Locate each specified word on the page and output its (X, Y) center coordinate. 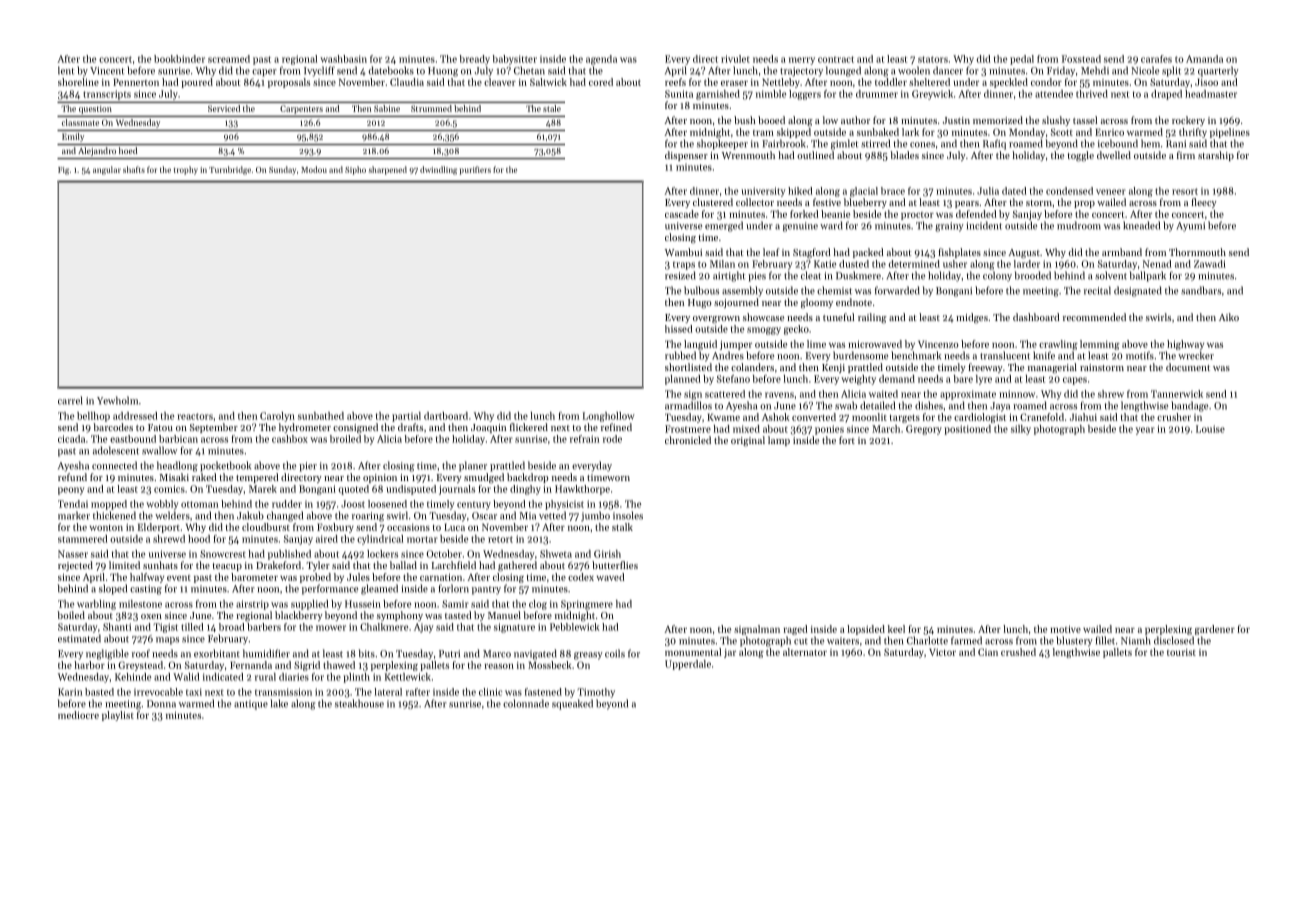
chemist (834, 290)
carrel (70, 400)
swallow (159, 450)
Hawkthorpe (582, 490)
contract (836, 59)
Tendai (73, 504)
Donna (161, 704)
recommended (1094, 317)
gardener (1215, 630)
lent (66, 70)
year (1145, 431)
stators (933, 59)
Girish (607, 554)
